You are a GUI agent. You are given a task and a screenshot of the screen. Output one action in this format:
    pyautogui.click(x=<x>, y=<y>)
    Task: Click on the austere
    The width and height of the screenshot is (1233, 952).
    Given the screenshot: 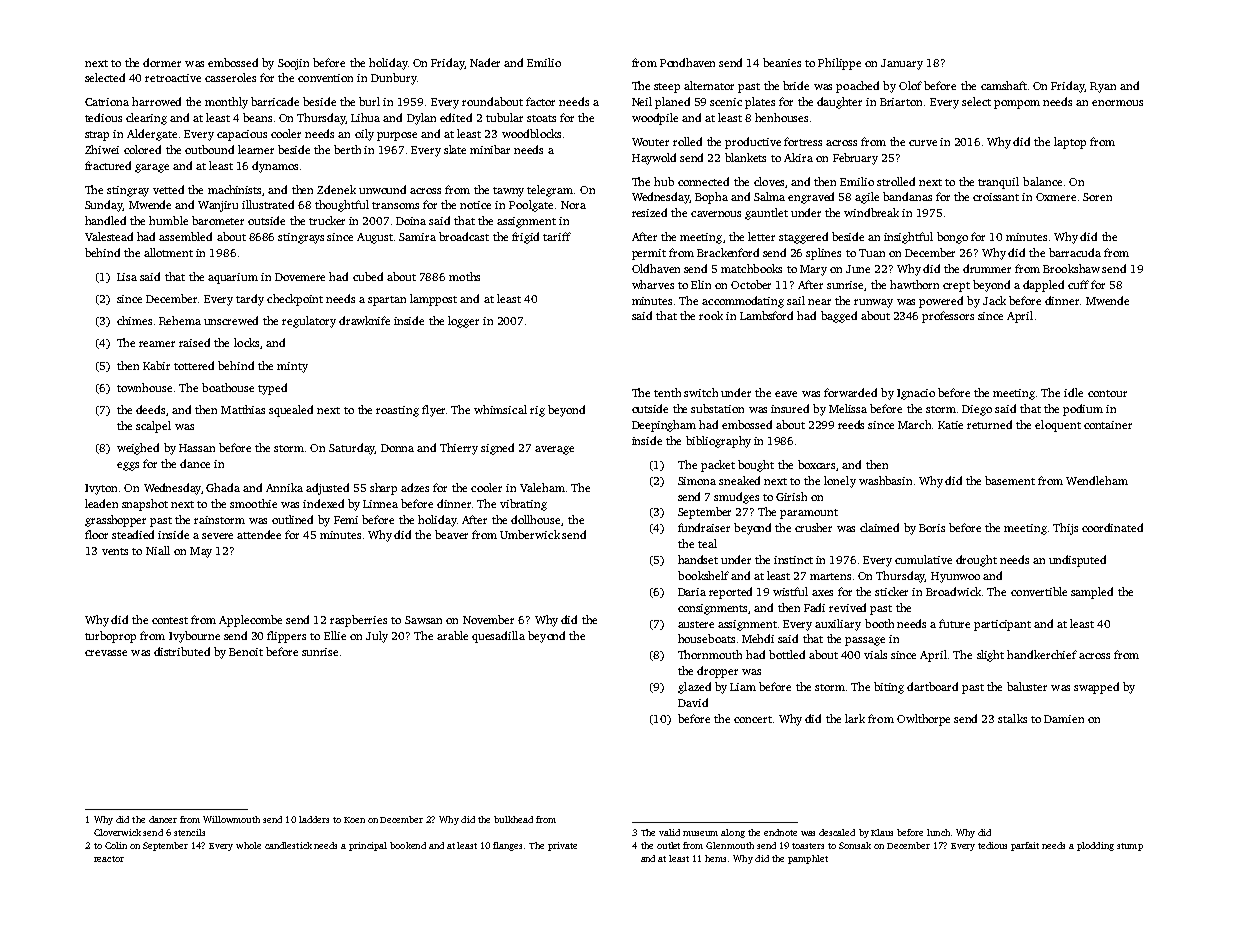 What is the action you would take?
    pyautogui.click(x=696, y=624)
